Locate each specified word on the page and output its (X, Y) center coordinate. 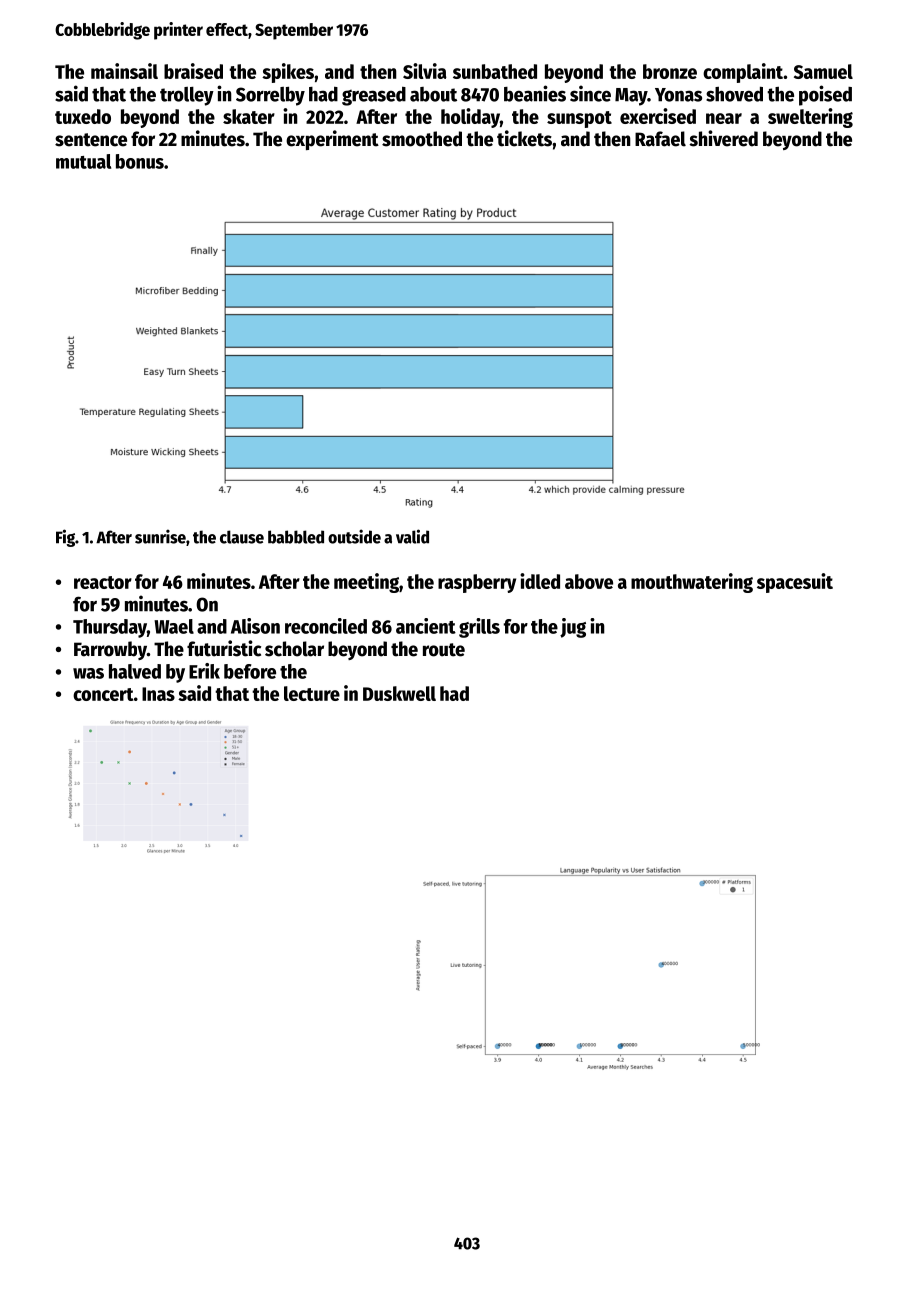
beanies (535, 93)
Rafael (660, 139)
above (589, 581)
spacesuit (795, 583)
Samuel (823, 71)
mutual (83, 161)
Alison (255, 626)
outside (354, 536)
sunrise (160, 536)
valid (412, 536)
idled (540, 581)
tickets (524, 138)
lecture (312, 693)
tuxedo (83, 116)
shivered (723, 138)
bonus (140, 161)
